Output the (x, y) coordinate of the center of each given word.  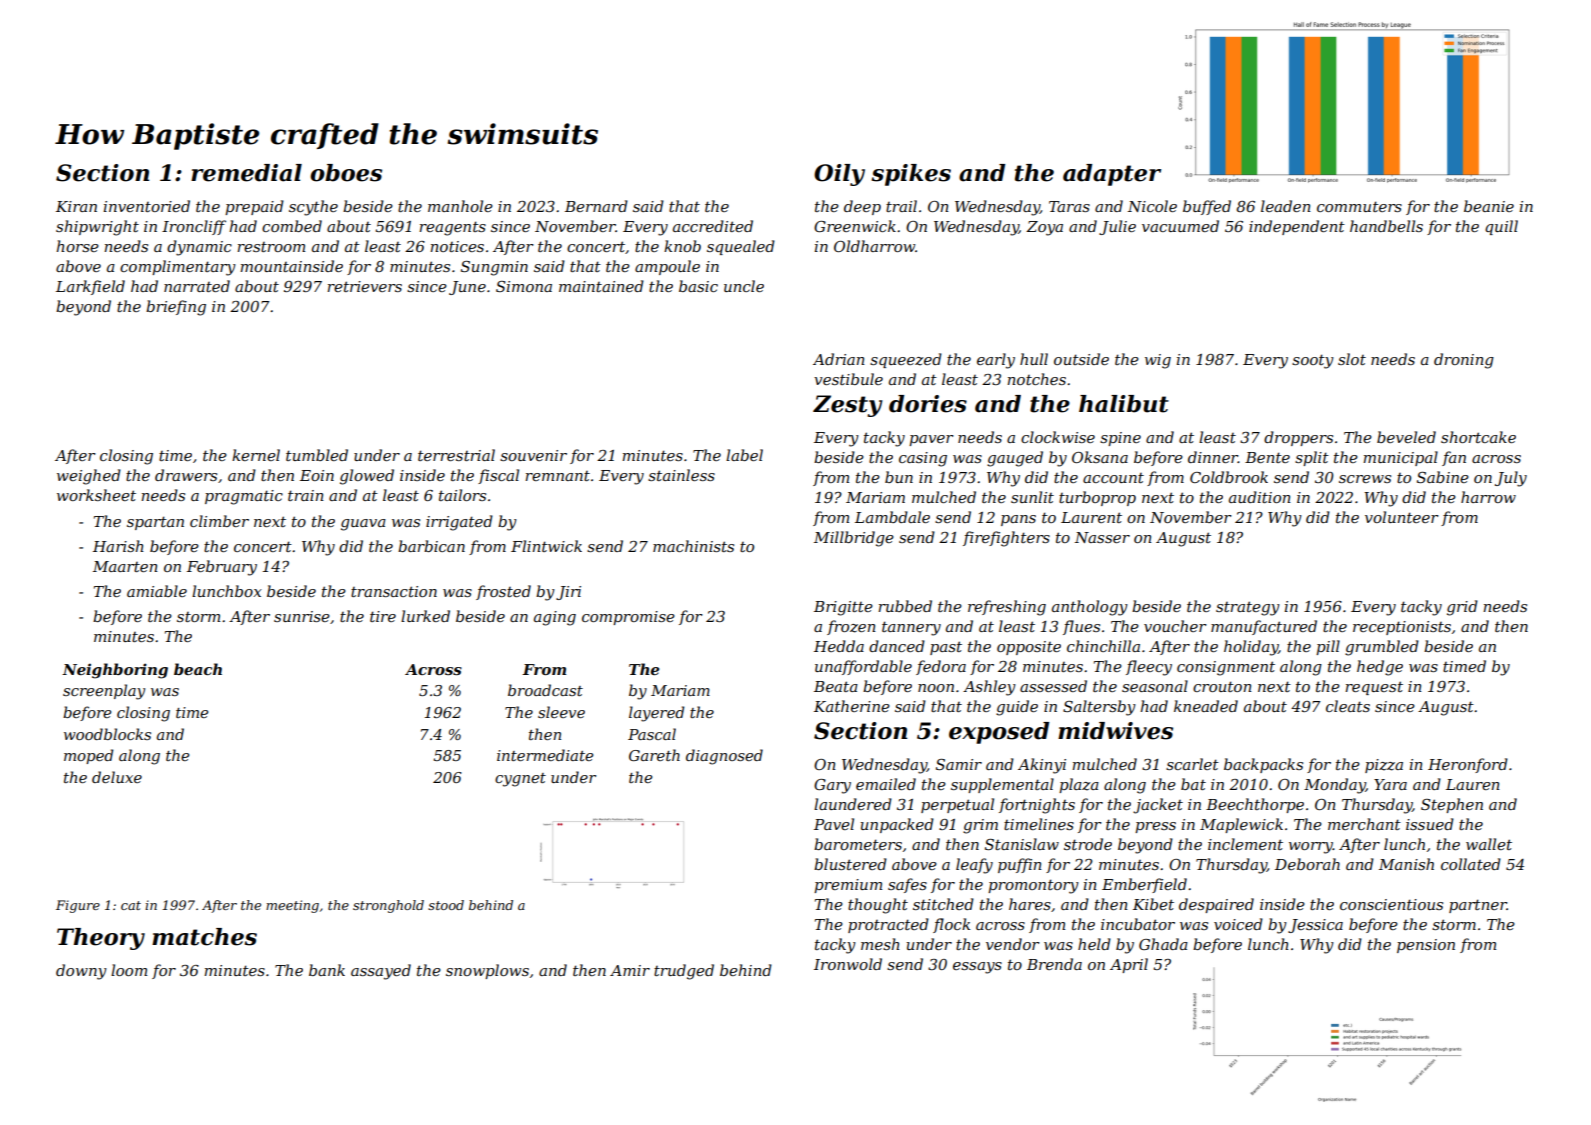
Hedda (839, 646)
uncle (744, 286)
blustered (850, 864)
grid (1462, 608)
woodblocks (107, 734)
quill (1501, 227)
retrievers (364, 286)
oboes (346, 173)
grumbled (1382, 648)
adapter (1112, 175)
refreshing (1007, 608)
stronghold (388, 906)
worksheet (96, 495)
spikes (911, 175)
